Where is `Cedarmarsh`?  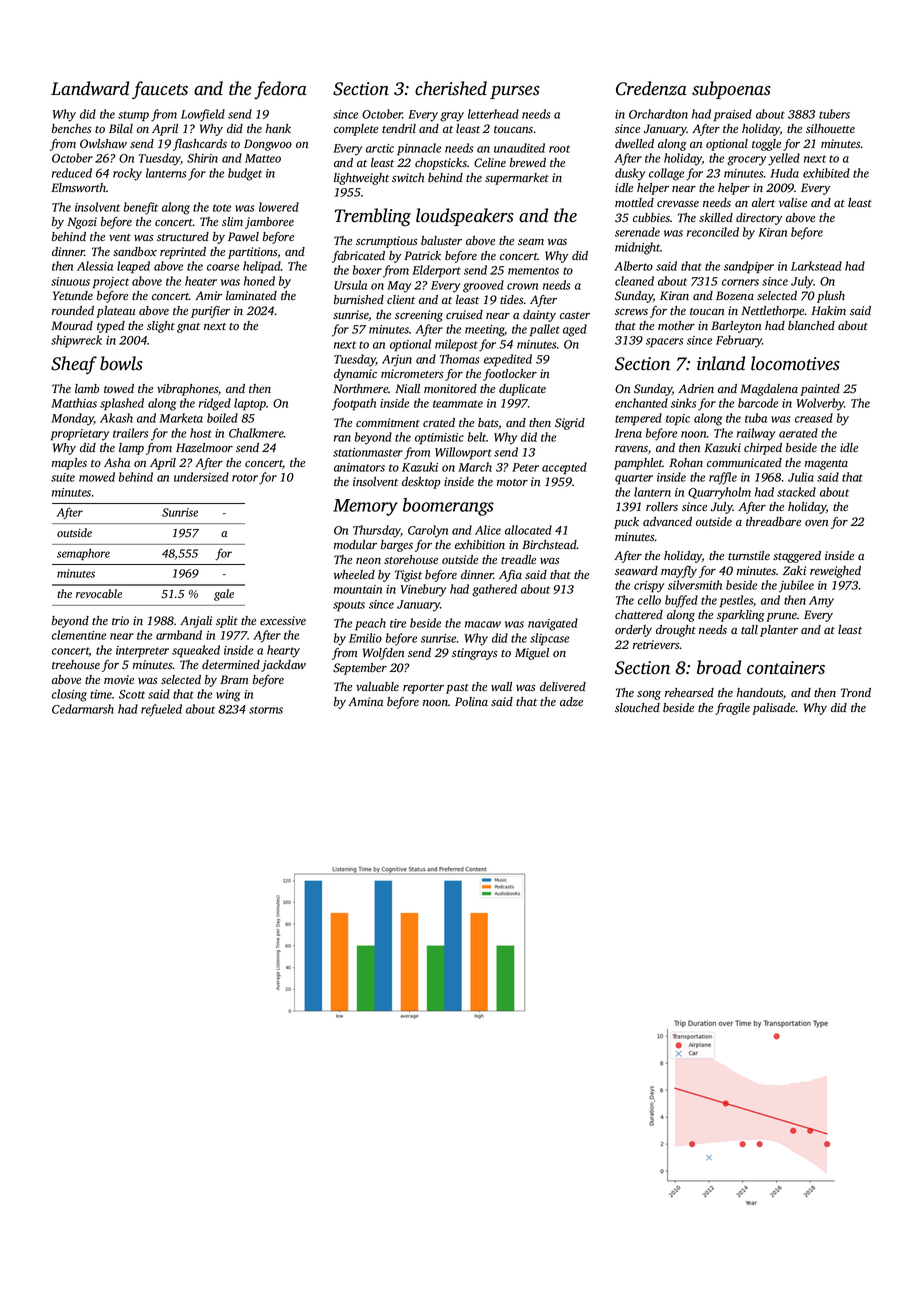 Cedarmarsh is located at coordinates (83, 709).
